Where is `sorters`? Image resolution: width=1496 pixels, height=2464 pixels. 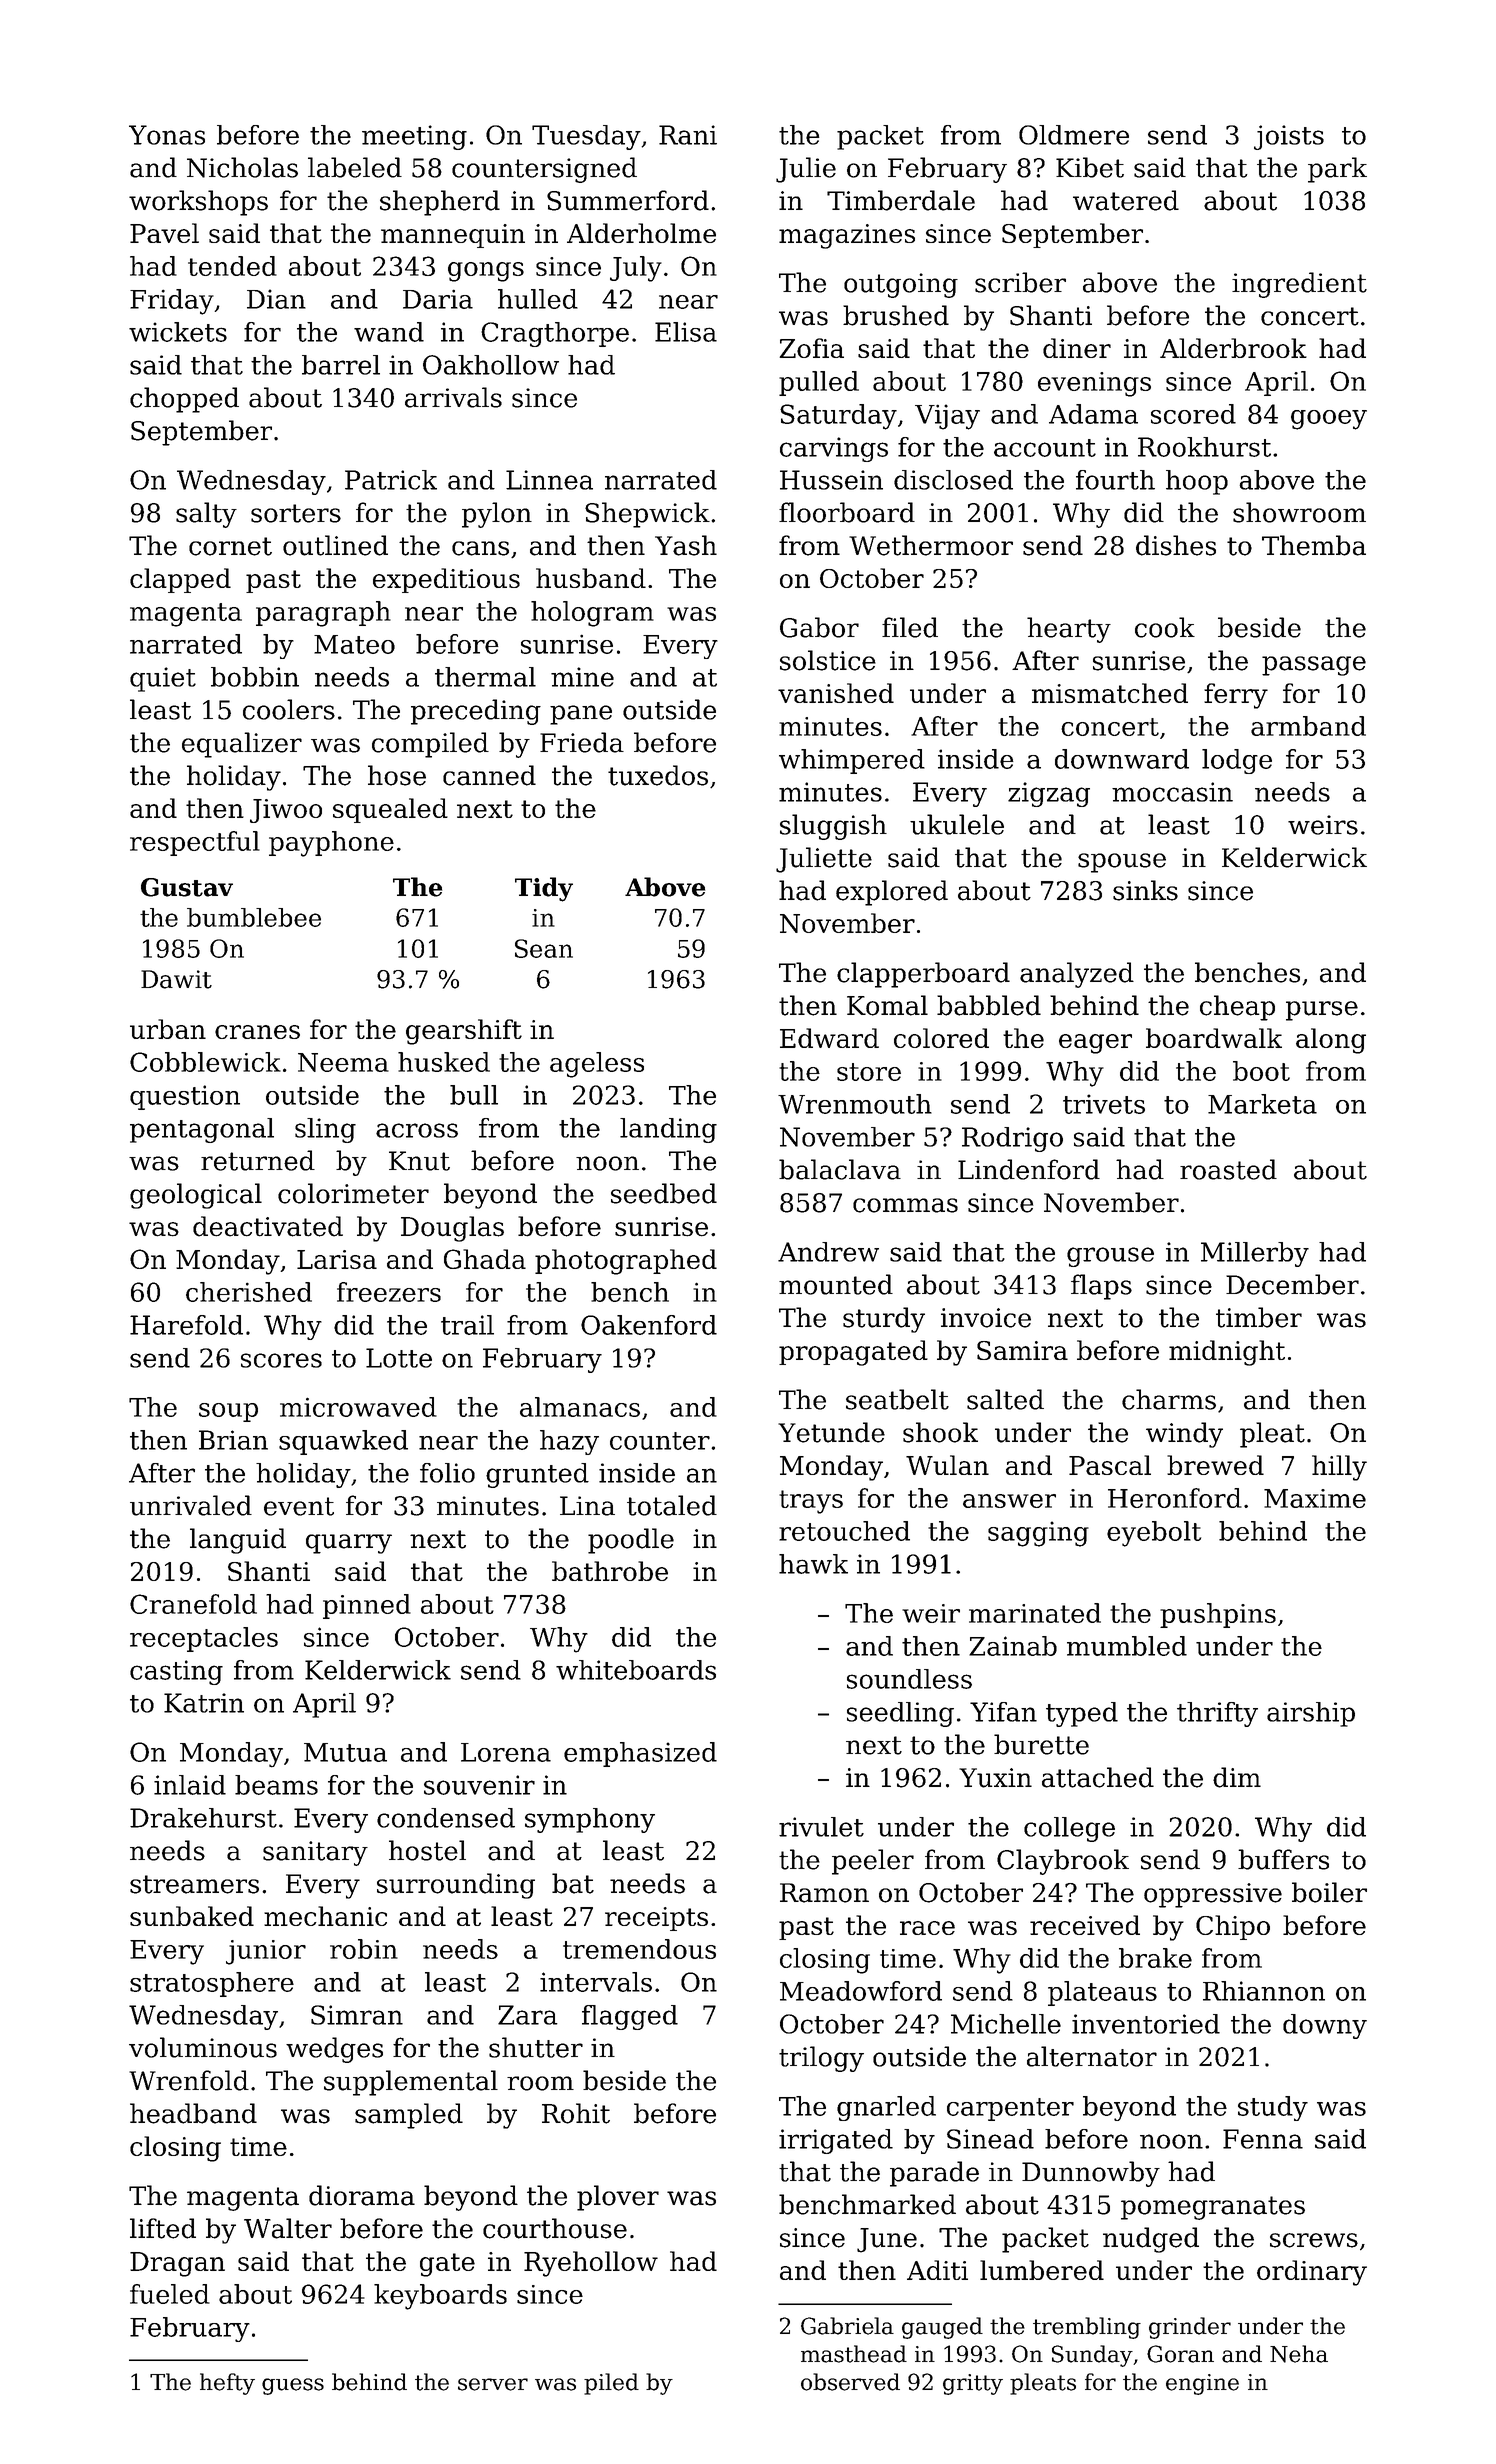
sorters is located at coordinates (296, 513).
